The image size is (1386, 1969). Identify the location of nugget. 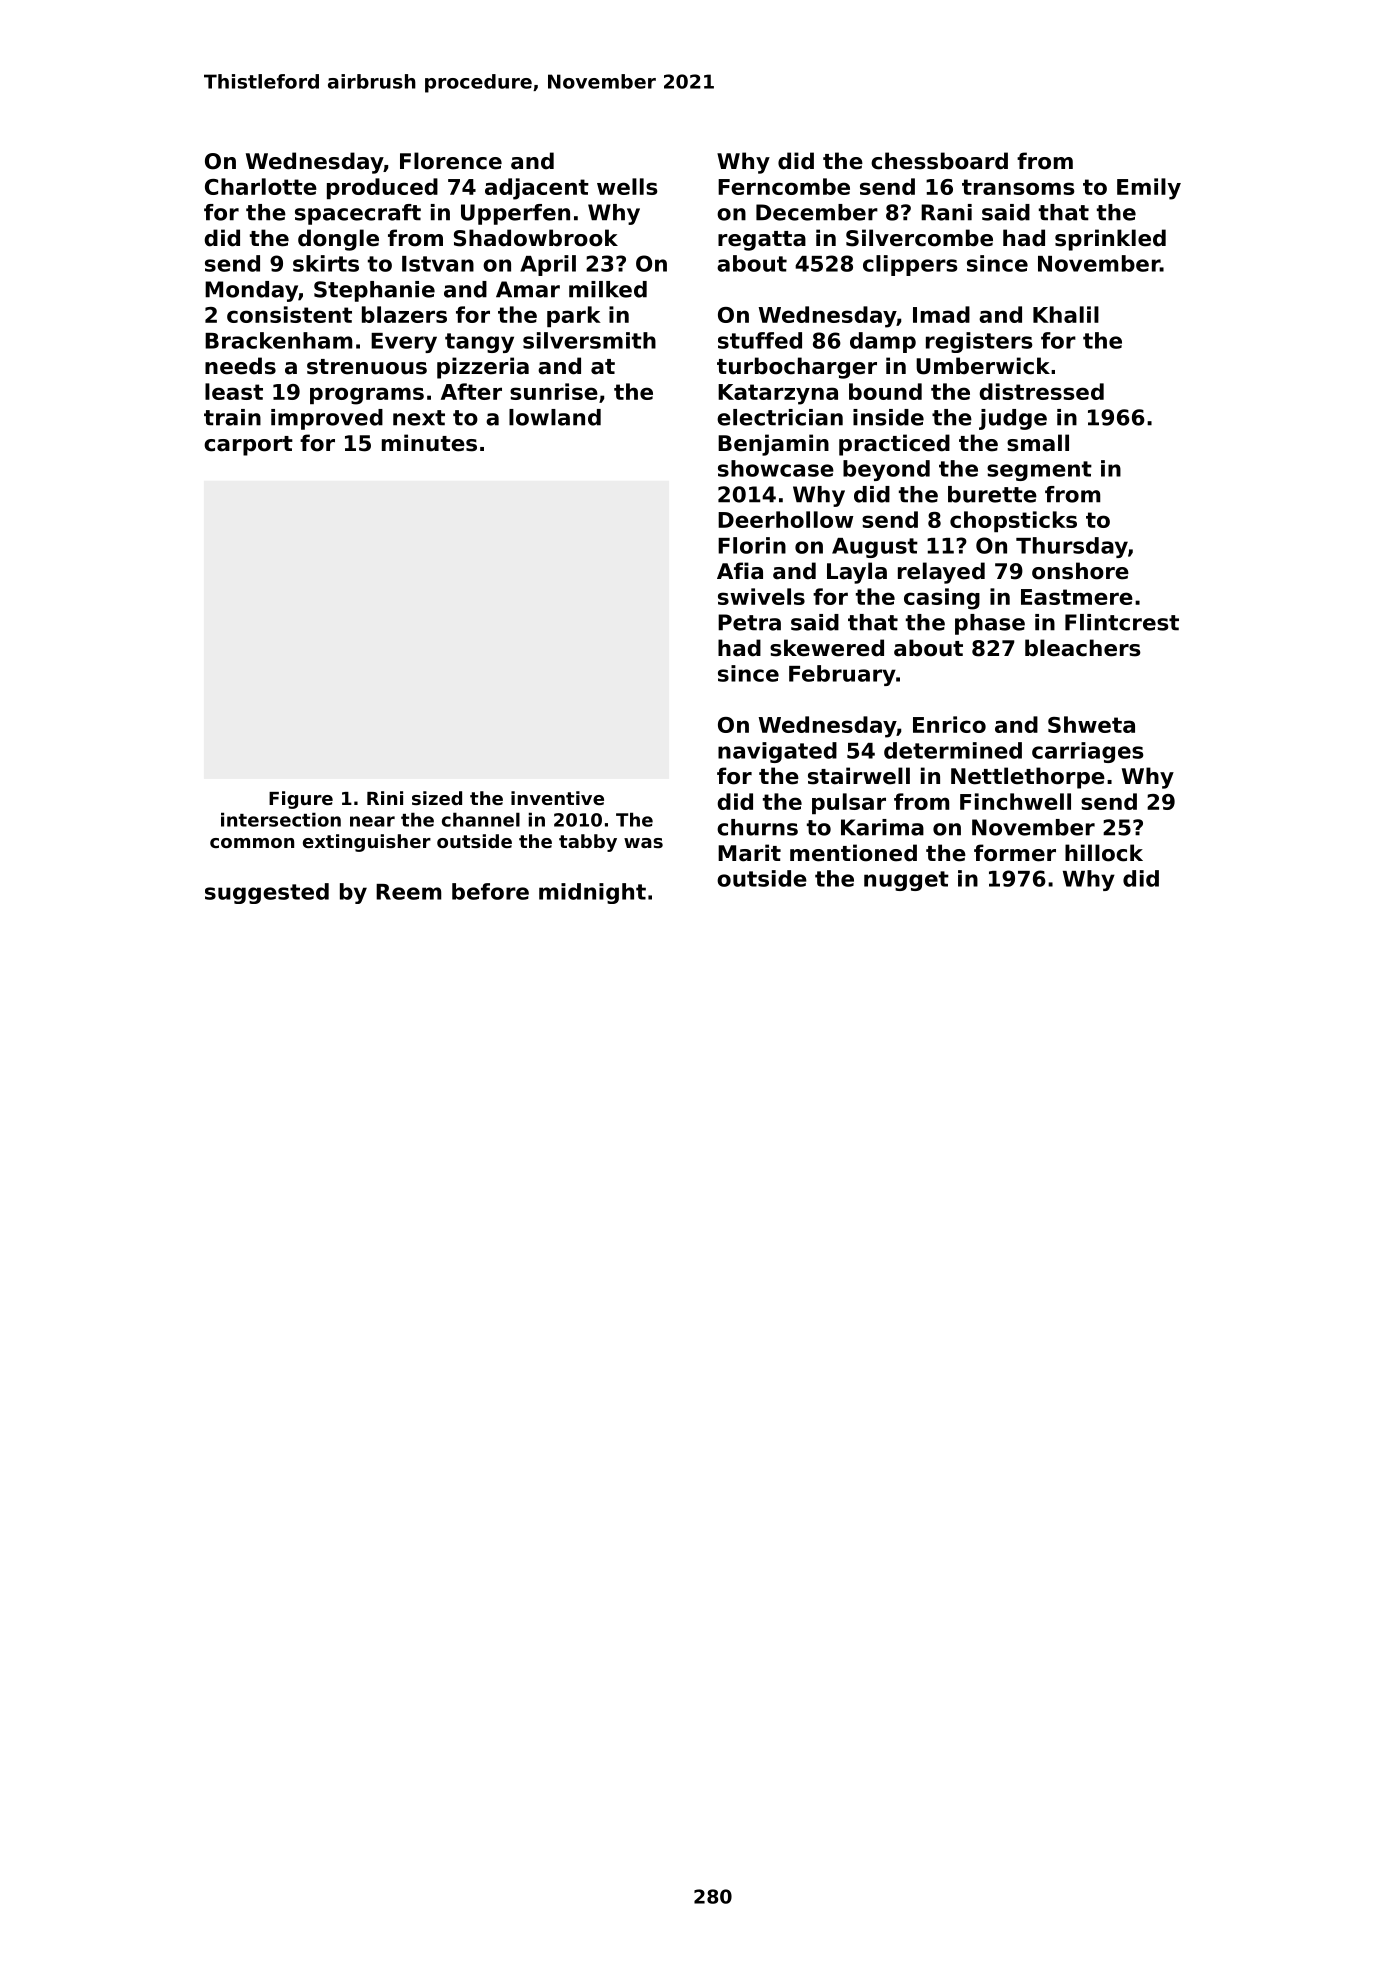
(906, 881).
